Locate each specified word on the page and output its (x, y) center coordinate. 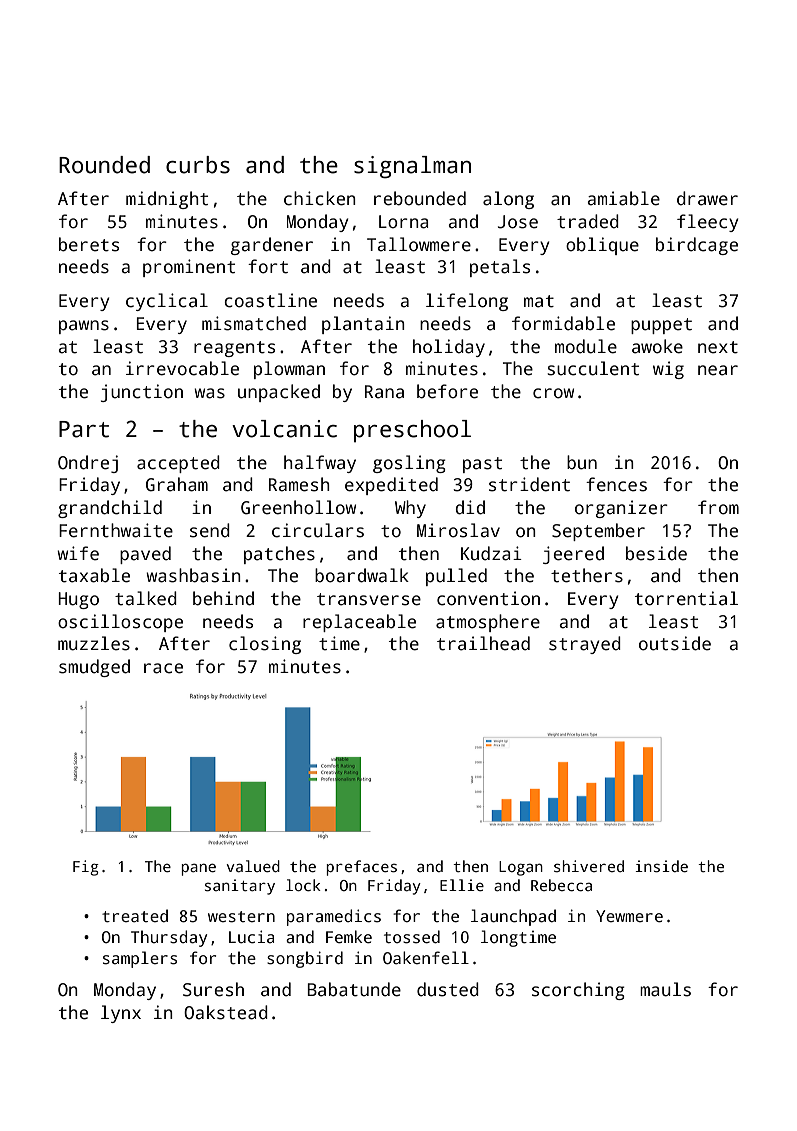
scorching (578, 991)
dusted (448, 989)
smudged (94, 668)
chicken (320, 198)
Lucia (251, 937)
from (718, 507)
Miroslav (458, 530)
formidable (563, 323)
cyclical (167, 302)
